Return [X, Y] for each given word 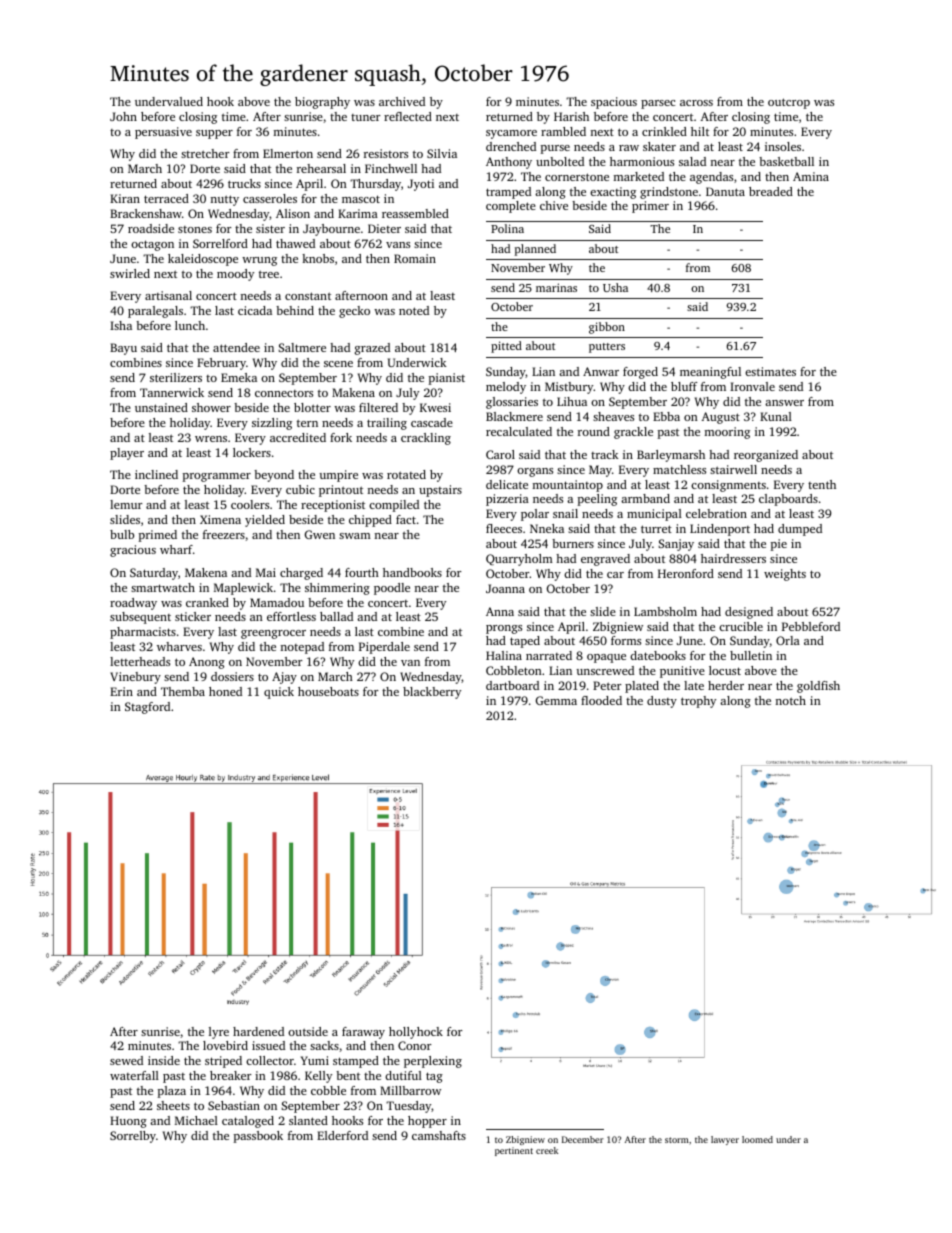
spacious [614, 103]
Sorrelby [133, 1137]
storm [677, 1140]
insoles [783, 146]
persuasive [163, 133]
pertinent [514, 1151]
